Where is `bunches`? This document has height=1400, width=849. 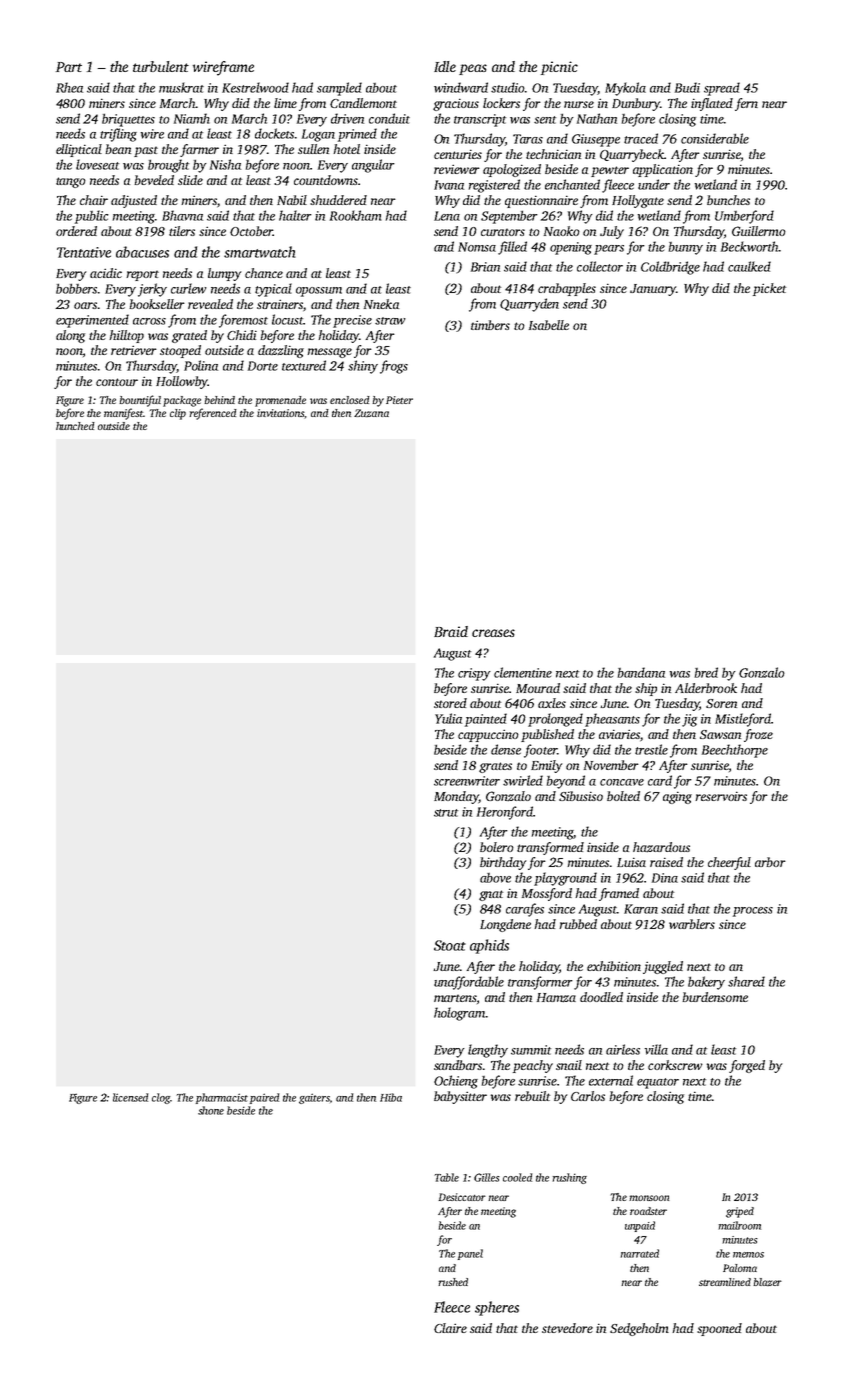 bunches is located at coordinates (728, 200).
